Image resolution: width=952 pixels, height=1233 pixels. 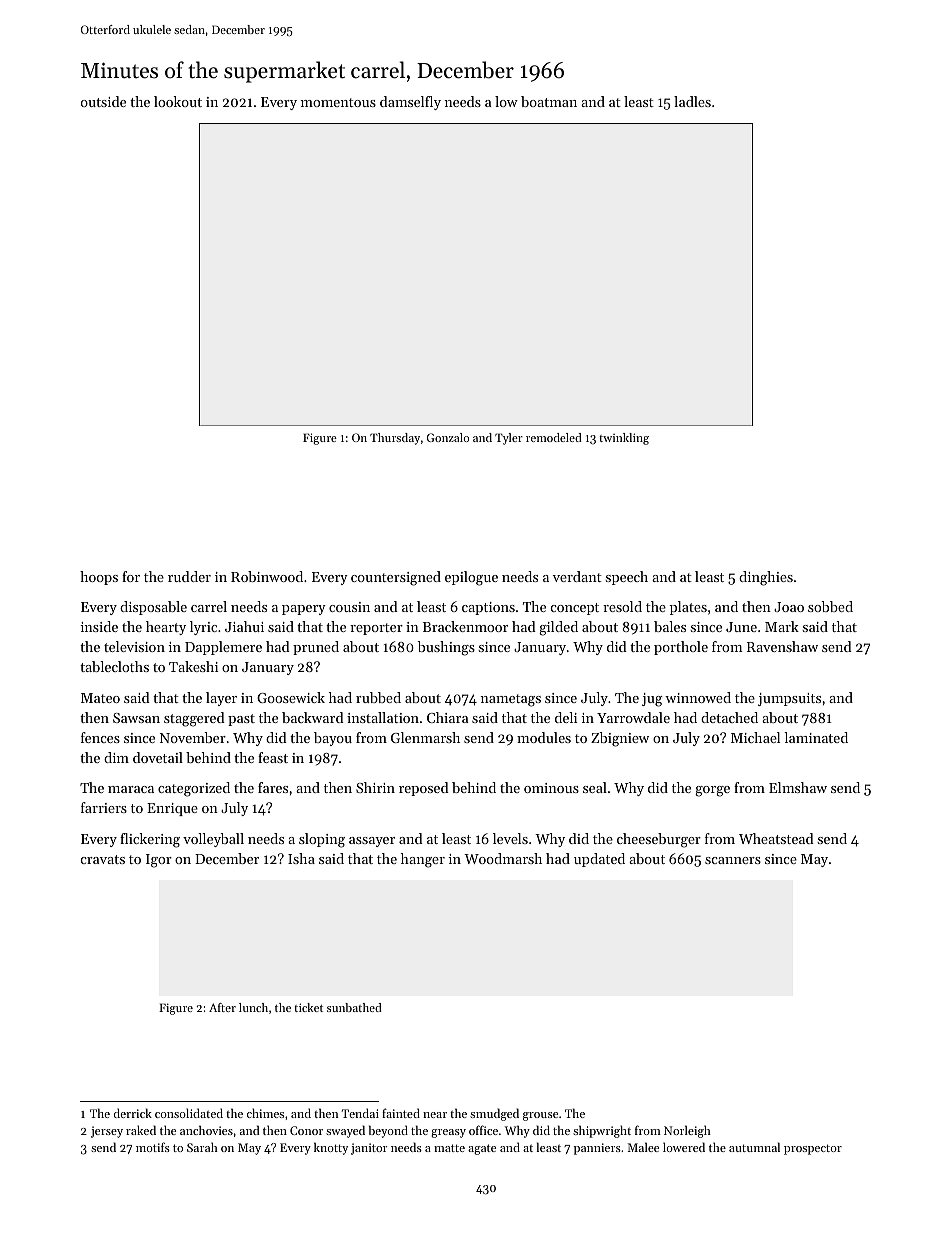 I want to click on sunbathed, so click(x=354, y=1007).
